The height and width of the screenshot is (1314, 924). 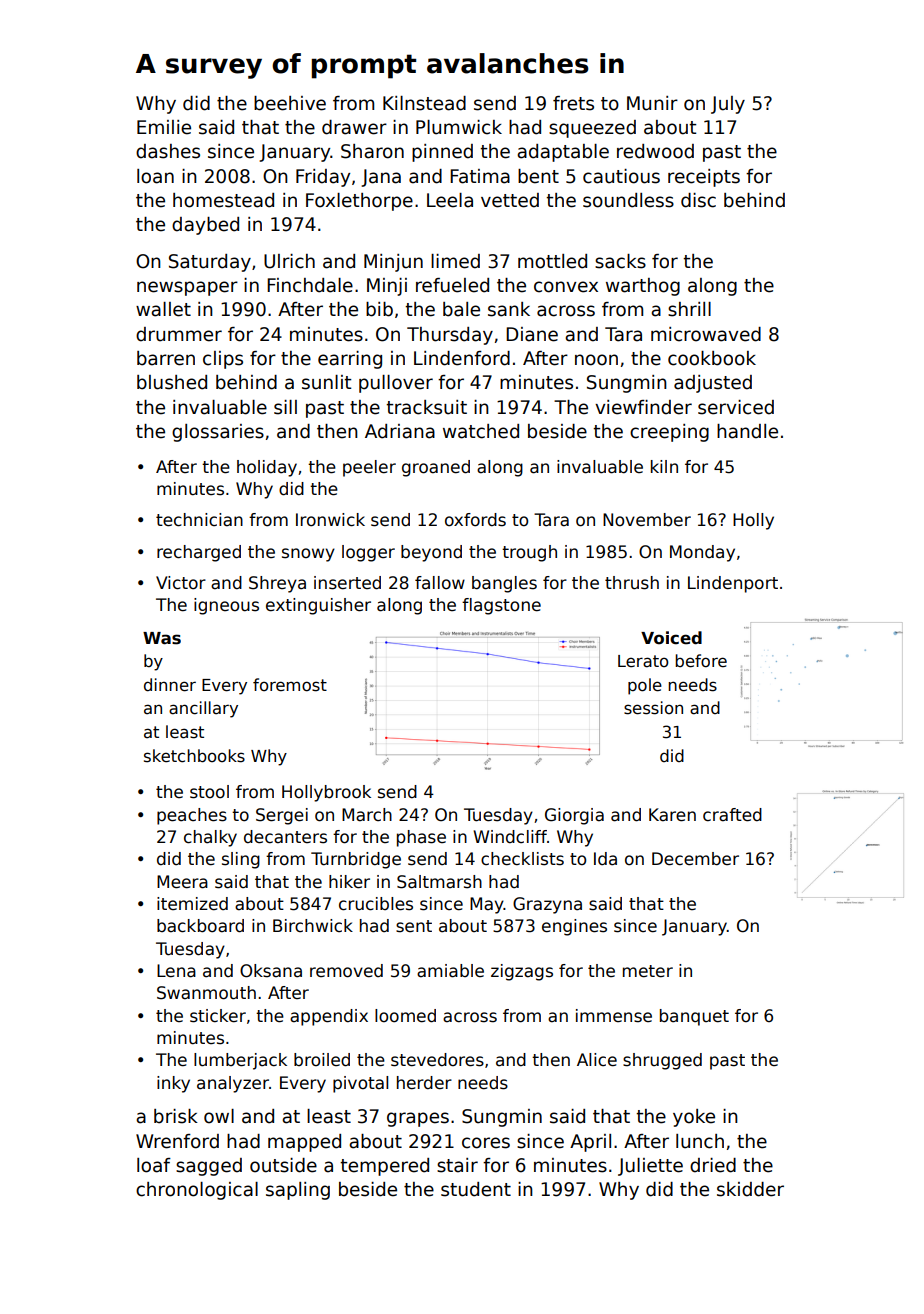 What do you see at coordinates (712, 358) in the screenshot?
I see `cookbook` at bounding box center [712, 358].
